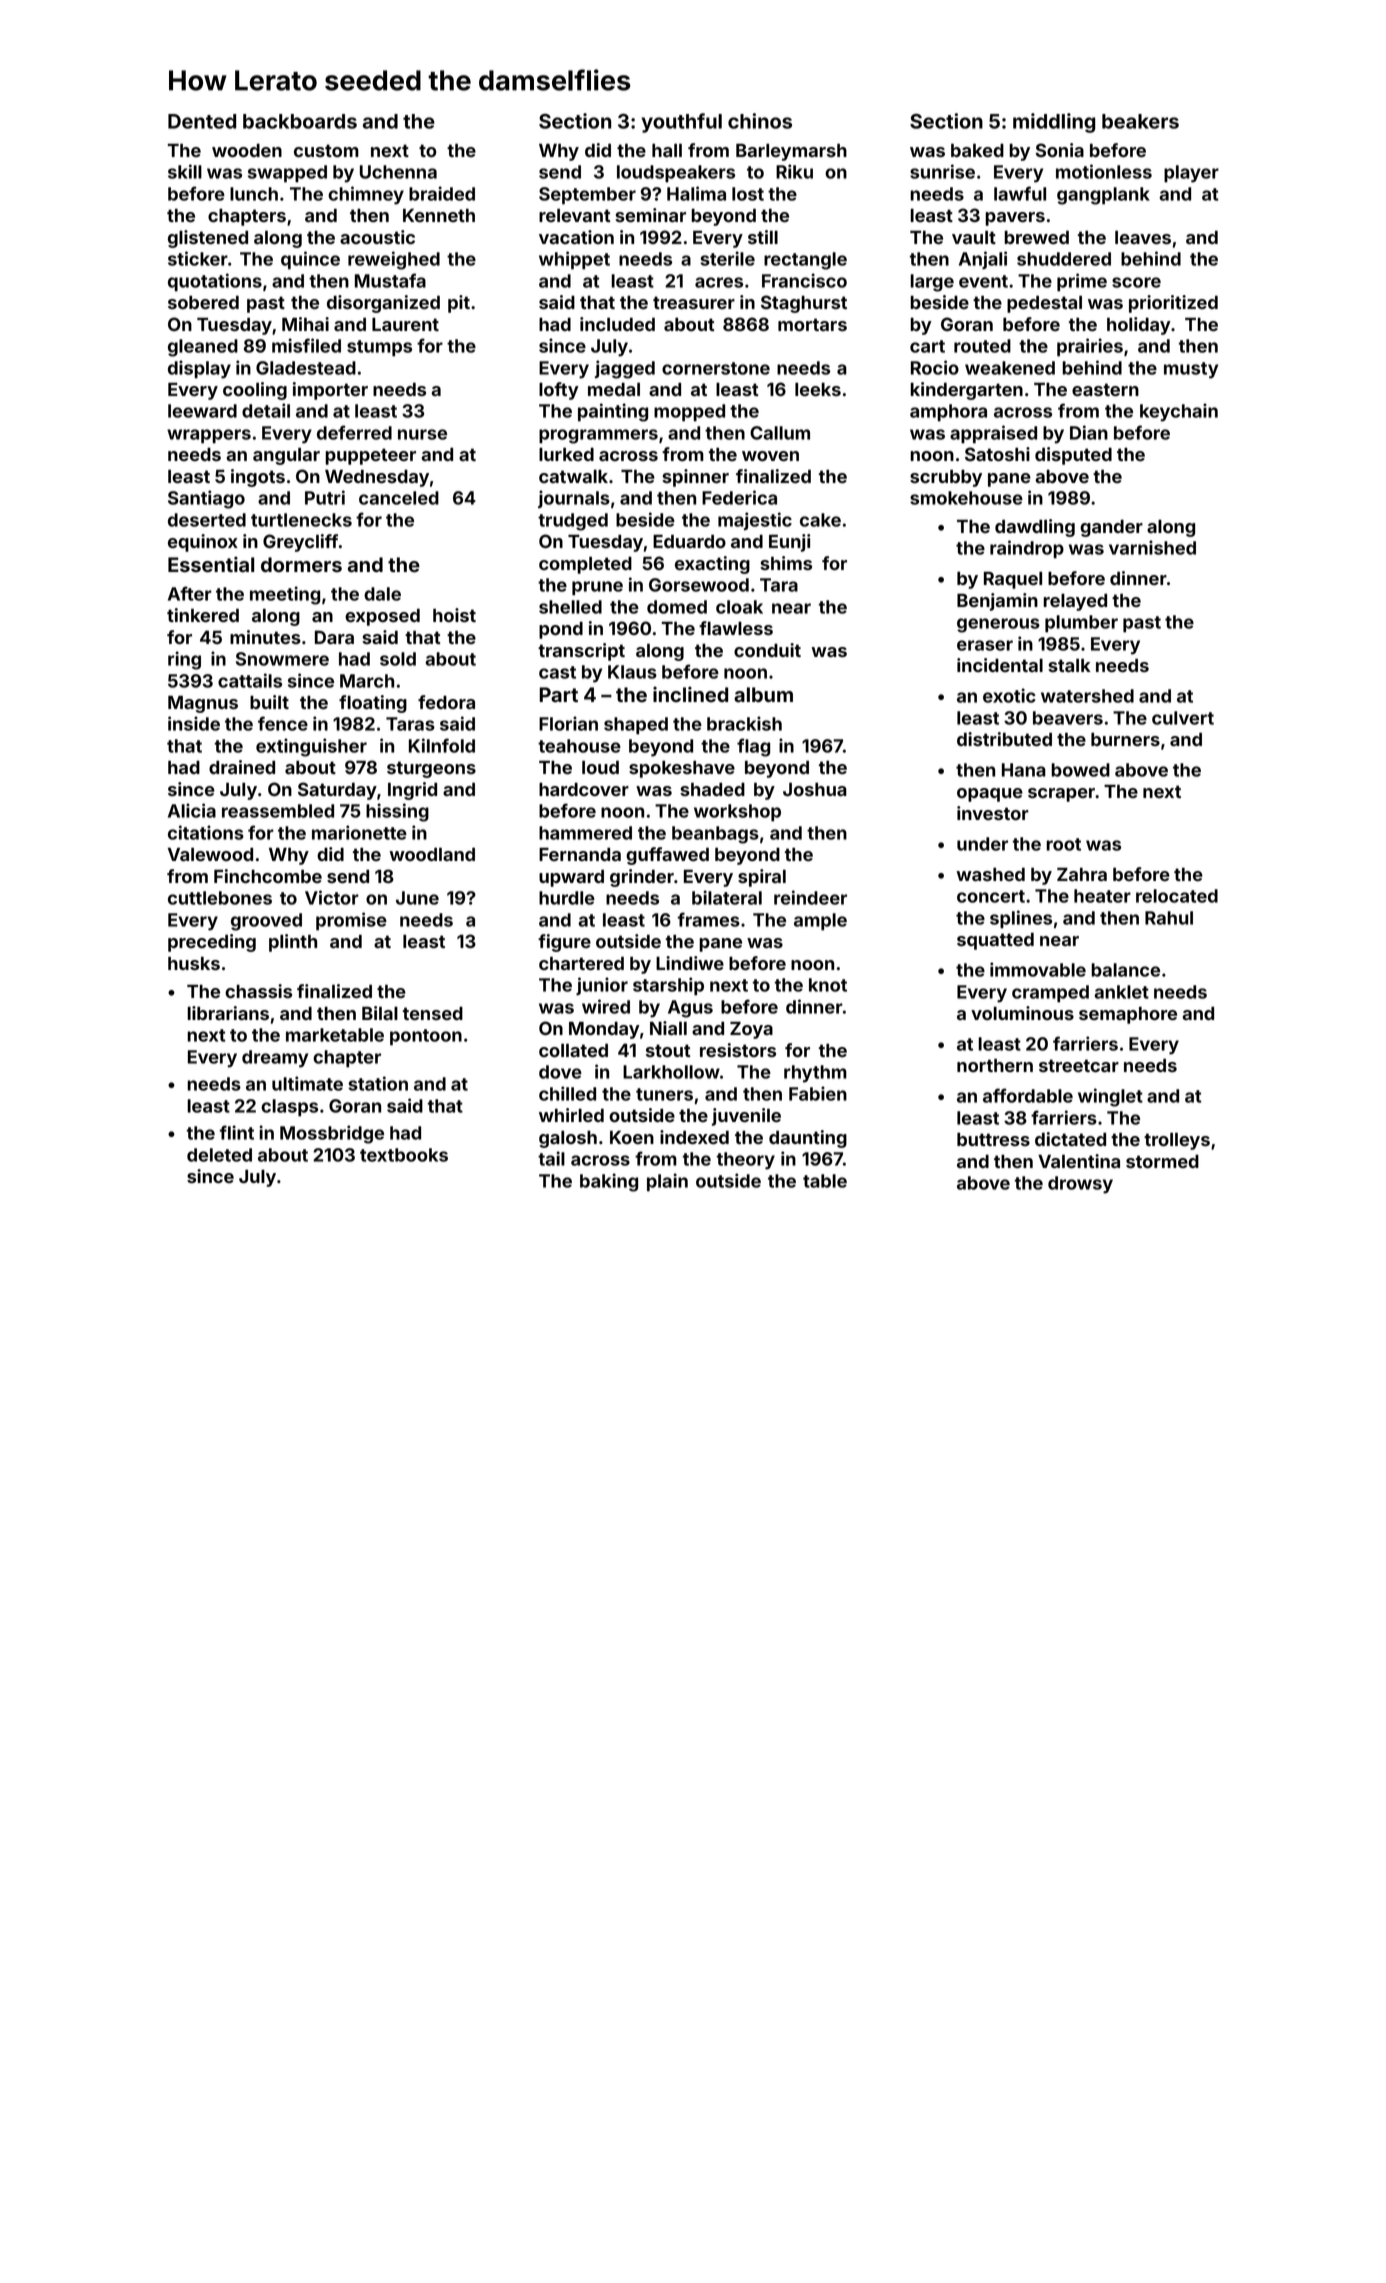 The width and height of the screenshot is (1386, 2283). What do you see at coordinates (254, 194) in the screenshot?
I see `lunch` at bounding box center [254, 194].
